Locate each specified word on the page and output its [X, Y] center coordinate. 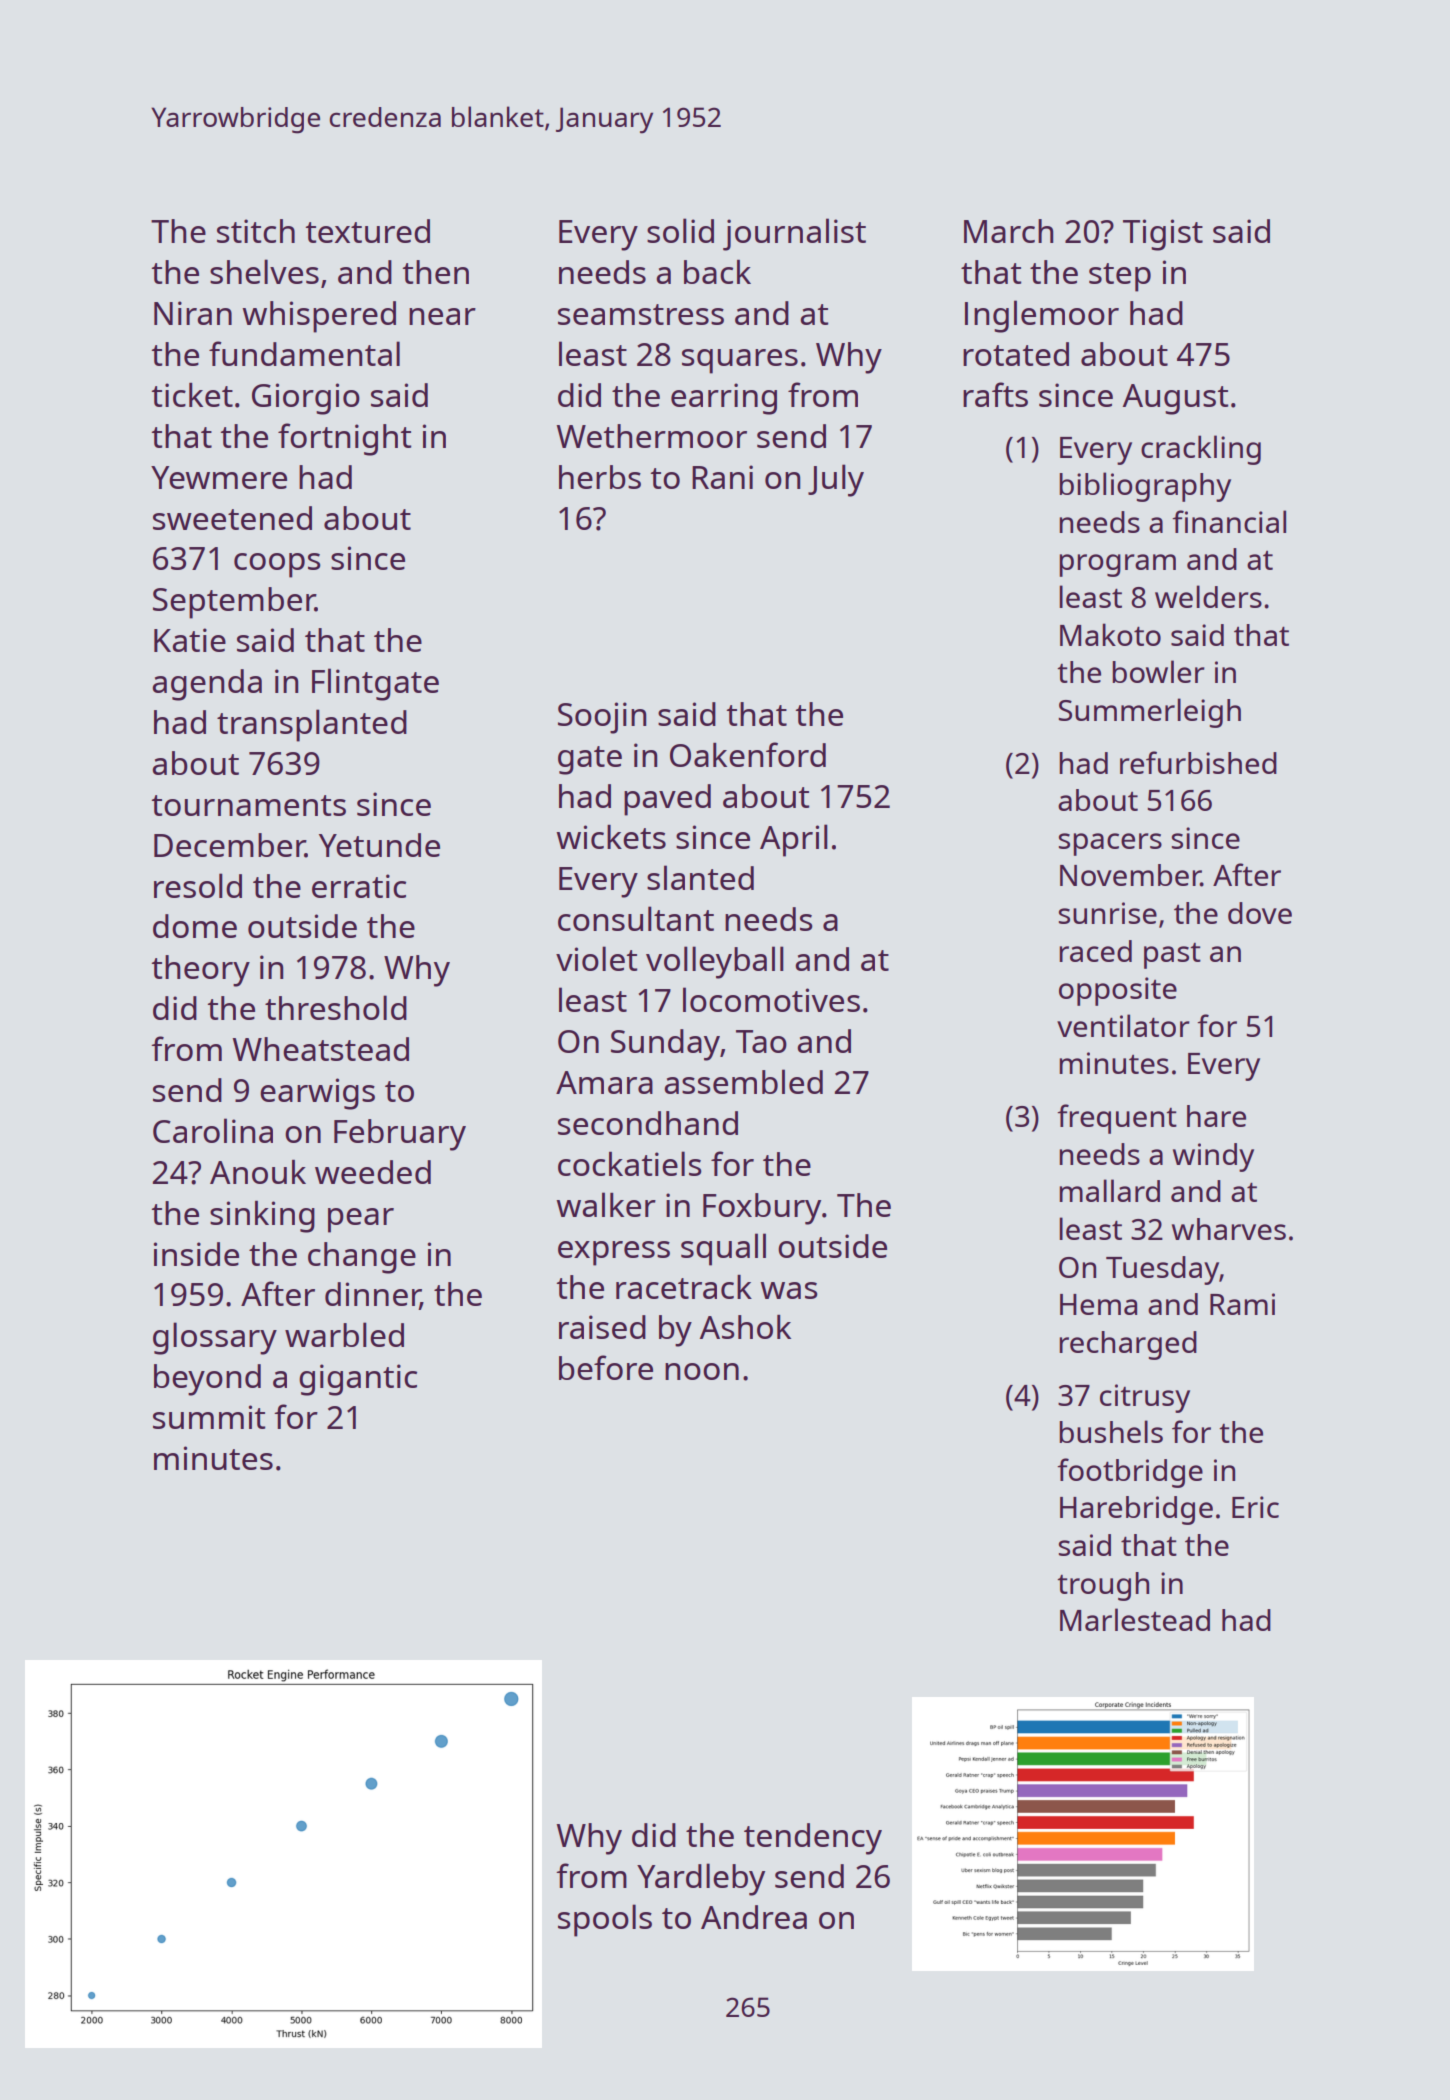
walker [606, 1204]
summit [209, 1417]
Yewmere [219, 477]
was [788, 1290]
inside [196, 1254]
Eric [1255, 1507]
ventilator [1123, 1025]
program [1117, 565]
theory [201, 971]
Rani [722, 477]
